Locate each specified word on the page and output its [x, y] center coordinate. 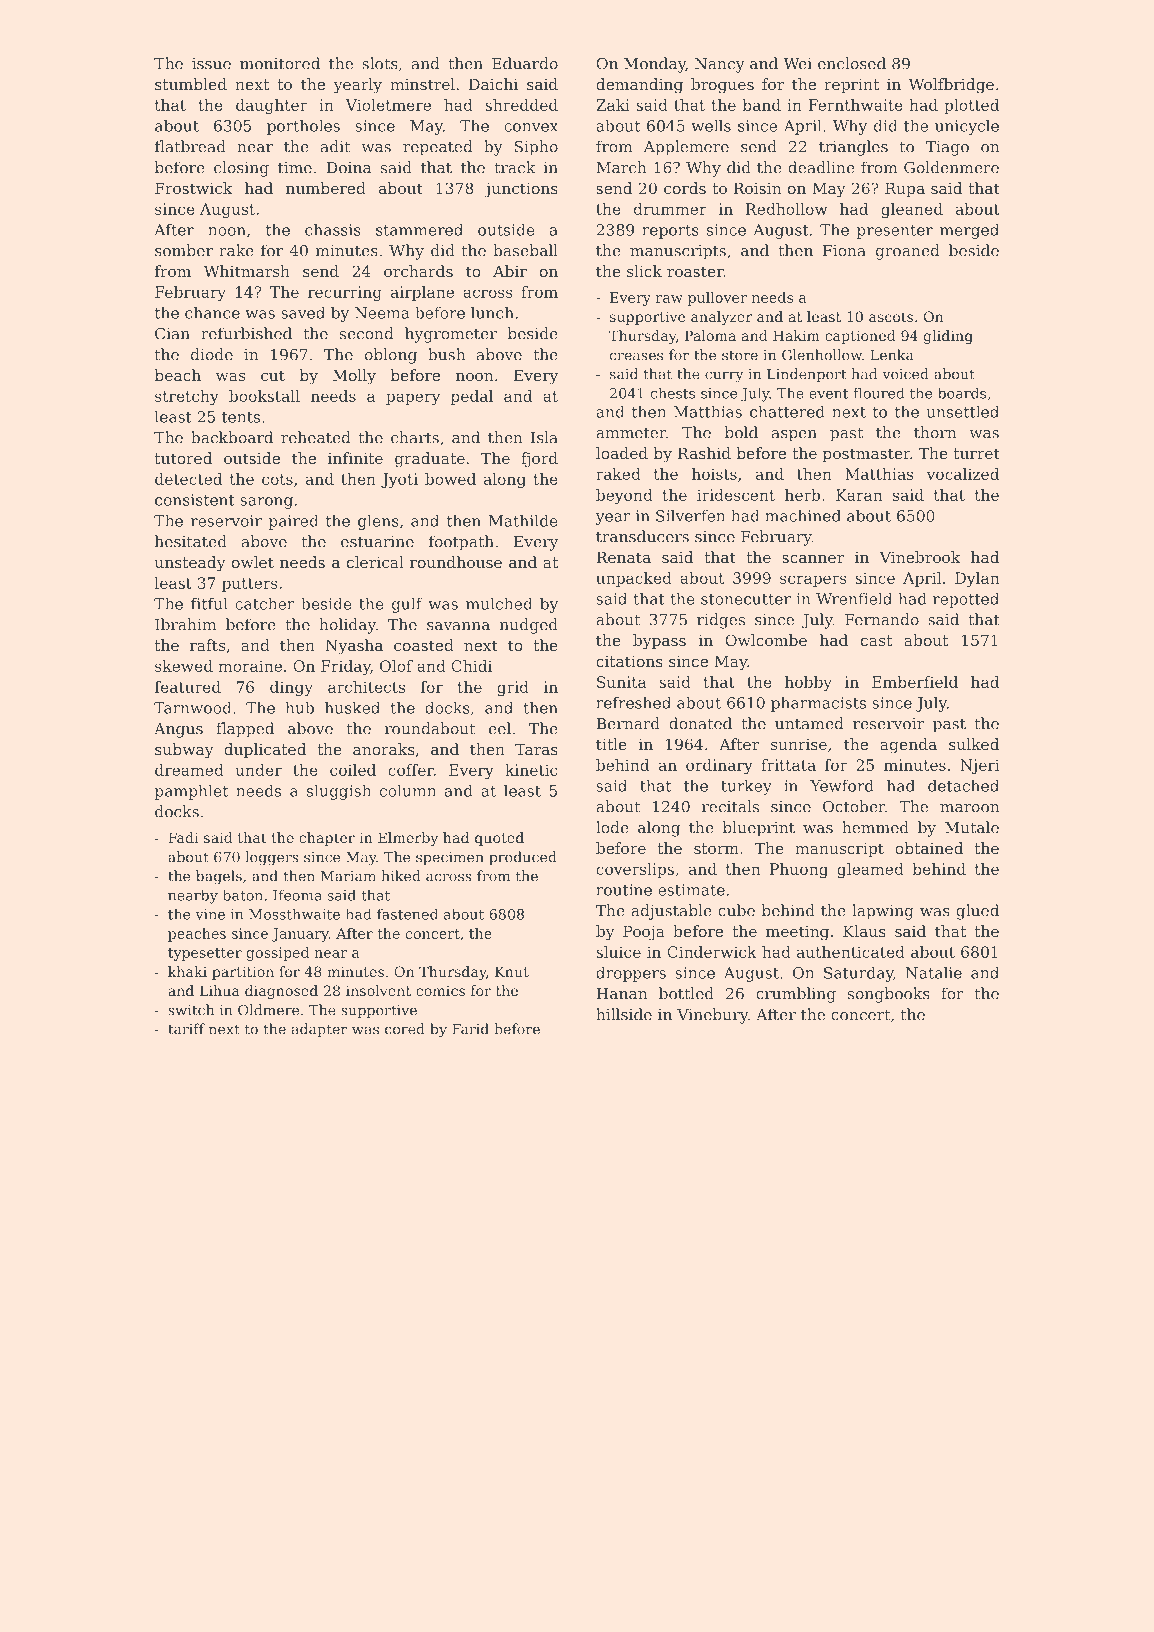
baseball [525, 250]
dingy [291, 688]
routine [624, 890]
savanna [458, 626]
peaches [197, 935]
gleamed [870, 870]
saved [303, 313]
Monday [655, 65]
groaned [908, 252]
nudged [529, 626]
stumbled [191, 84]
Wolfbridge [951, 86]
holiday [348, 626]
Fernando [882, 619]
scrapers [813, 581]
